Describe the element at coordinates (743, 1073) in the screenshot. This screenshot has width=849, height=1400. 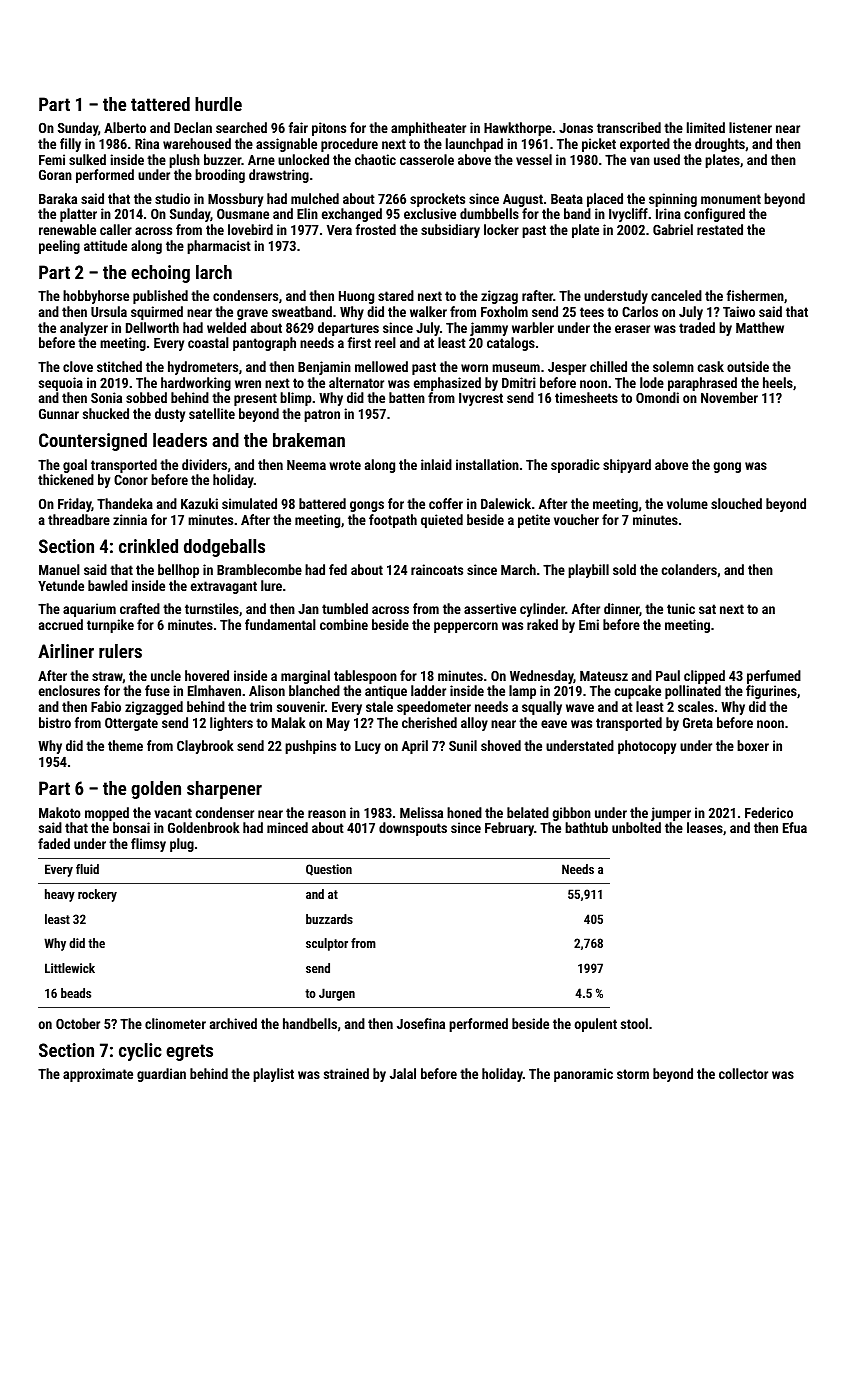
I see `collector` at that location.
